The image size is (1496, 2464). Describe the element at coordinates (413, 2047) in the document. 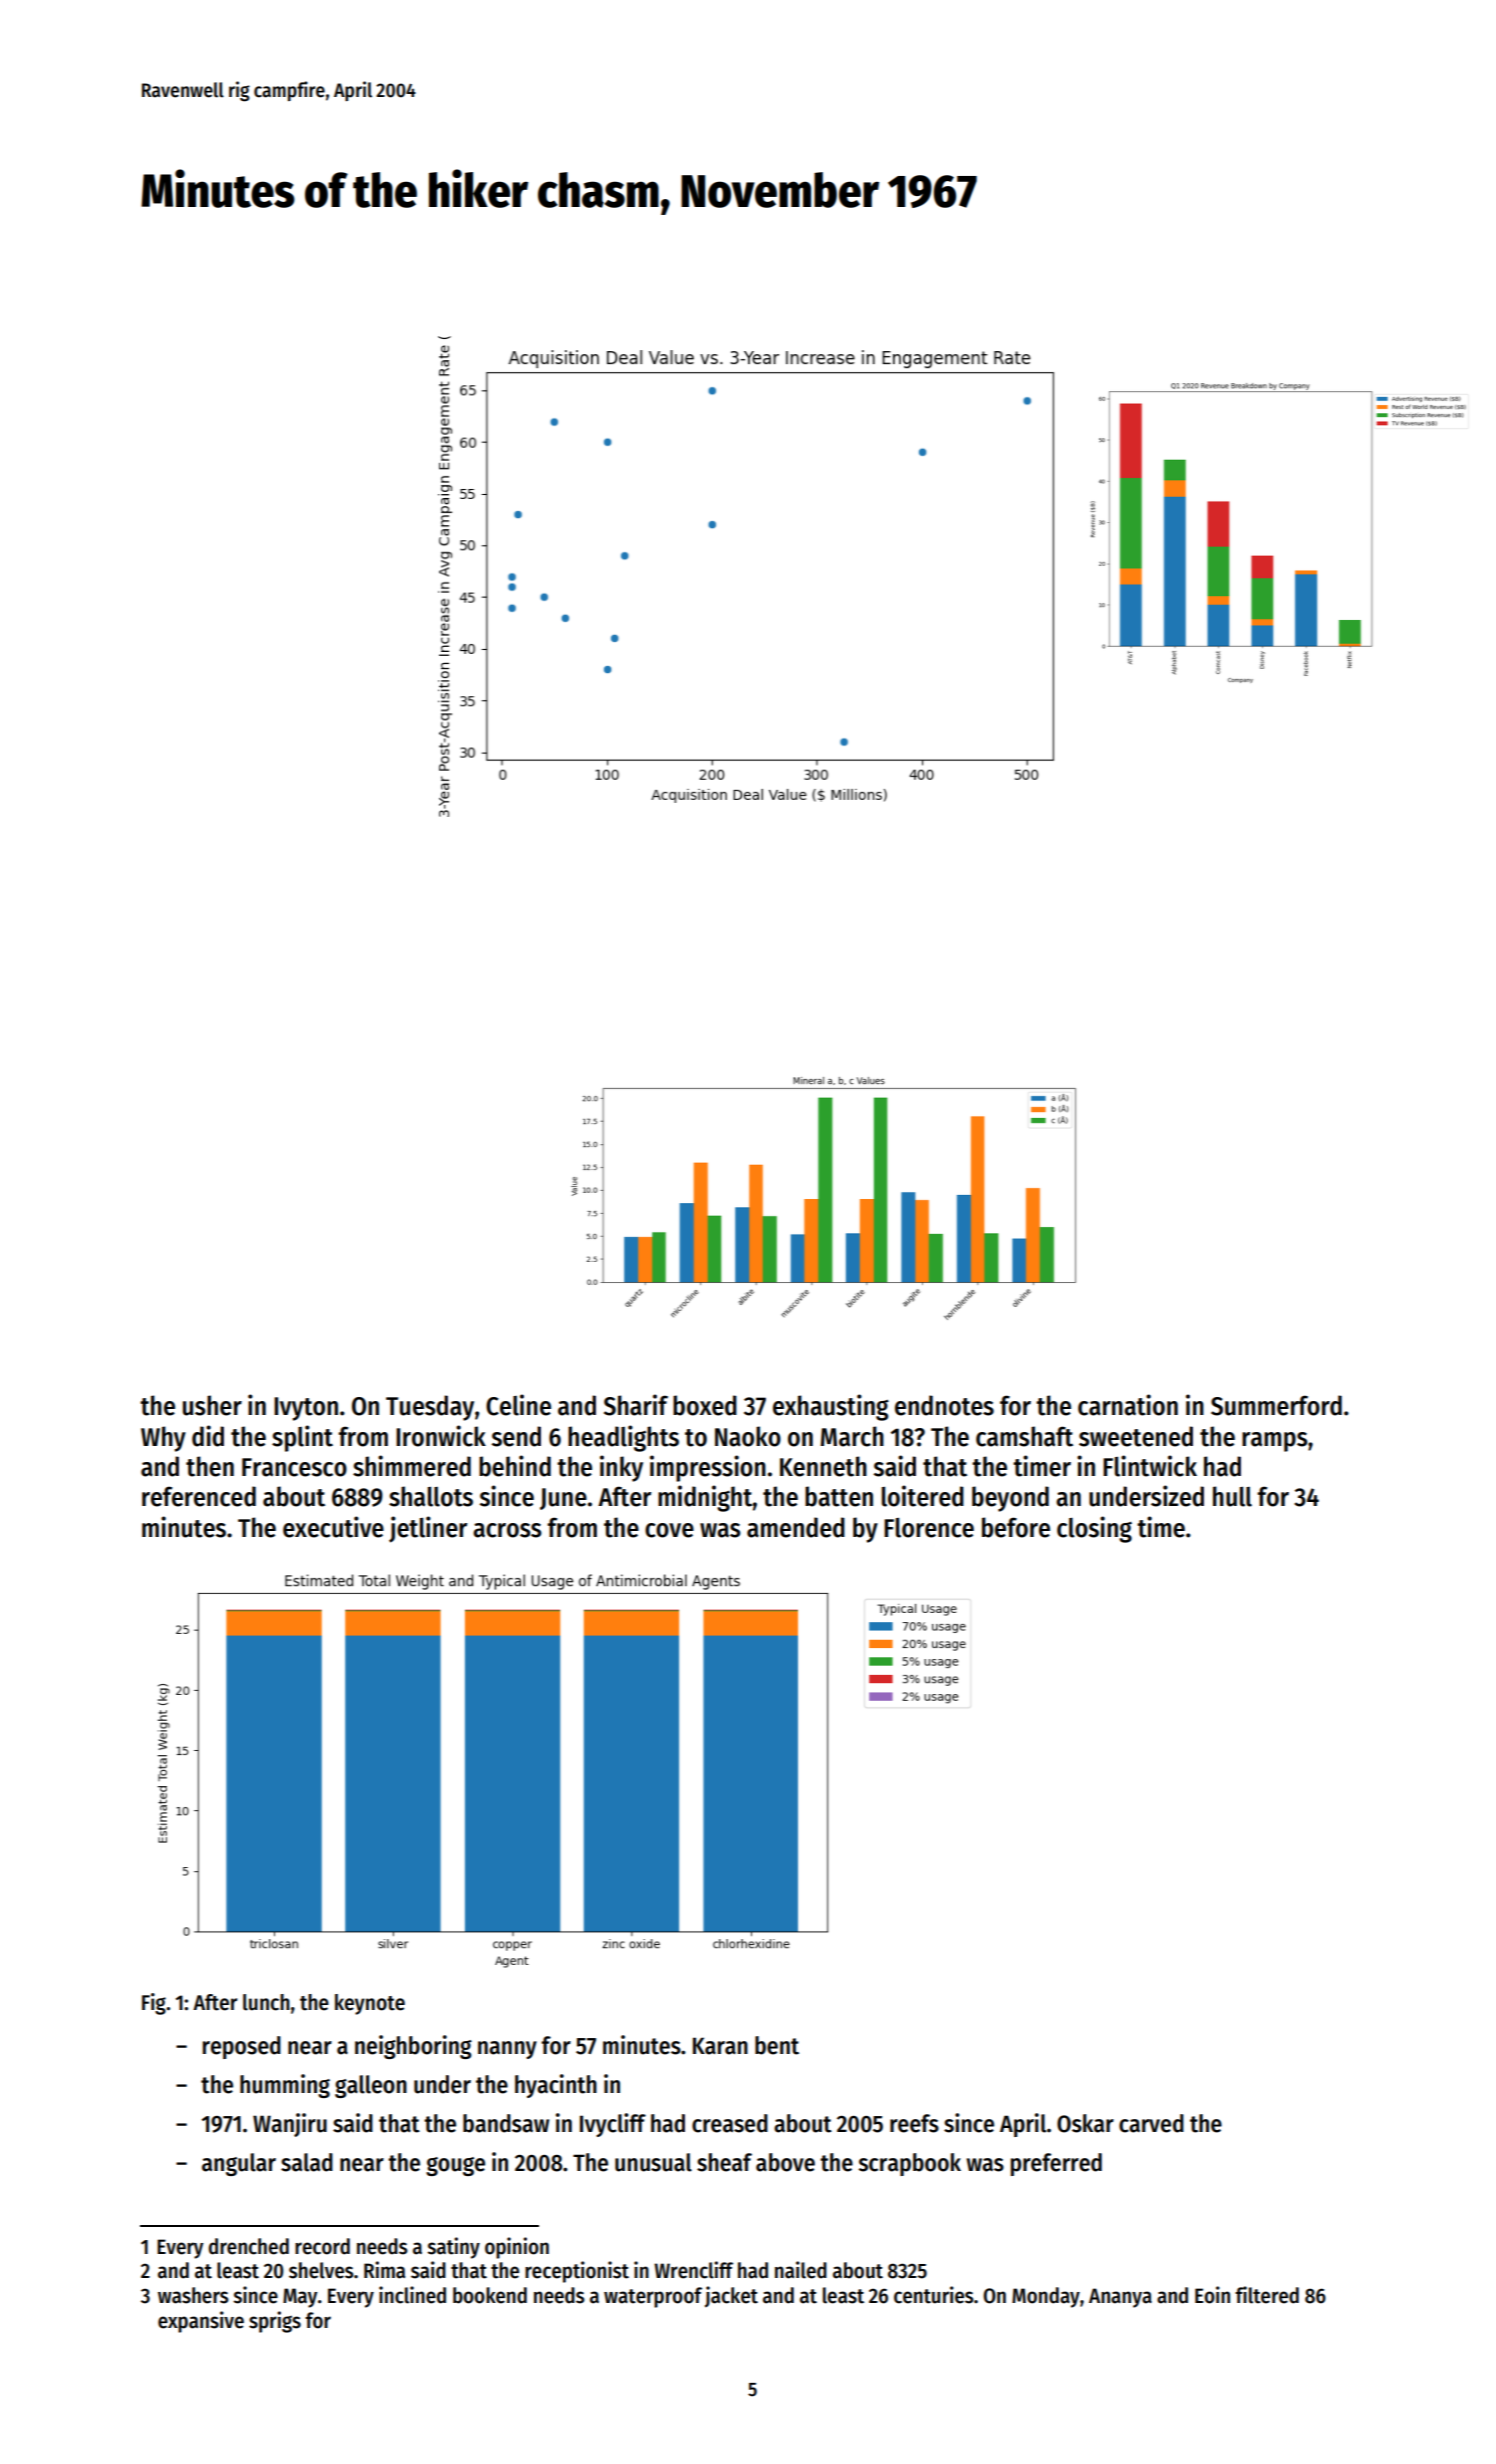

I see `neighboring` at that location.
